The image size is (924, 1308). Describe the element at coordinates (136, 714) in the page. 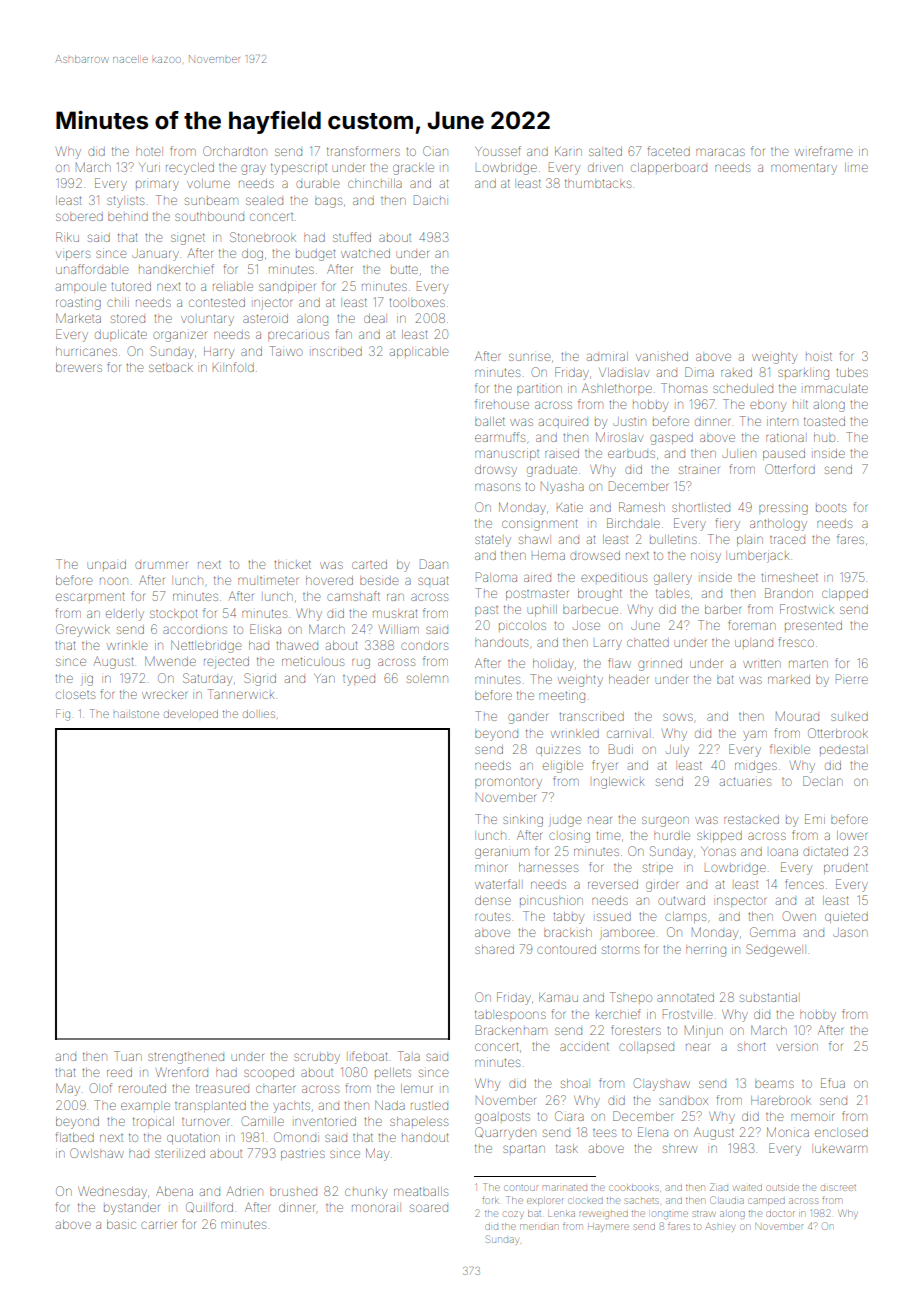

I see `hailstone` at that location.
